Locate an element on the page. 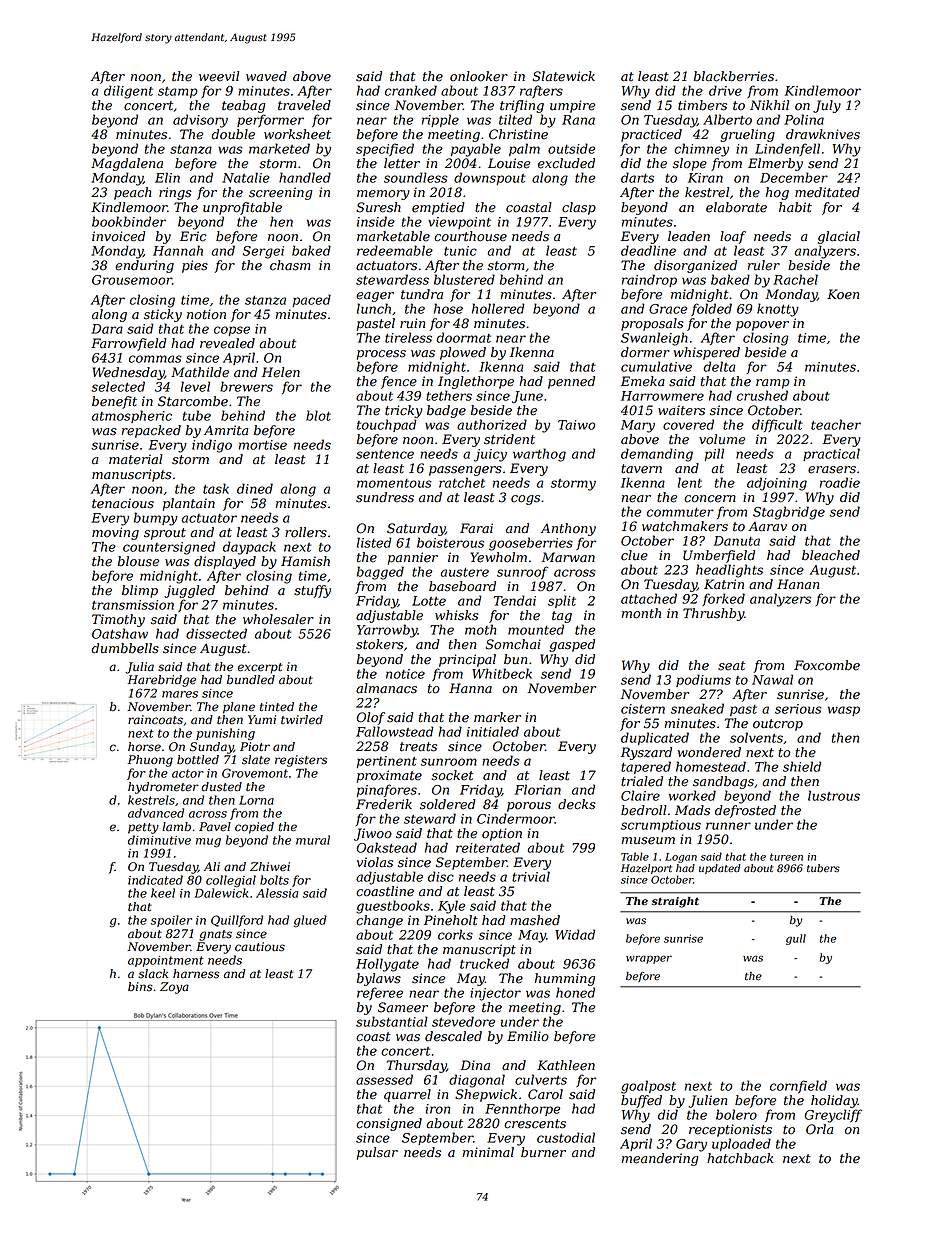  material is located at coordinates (136, 459).
